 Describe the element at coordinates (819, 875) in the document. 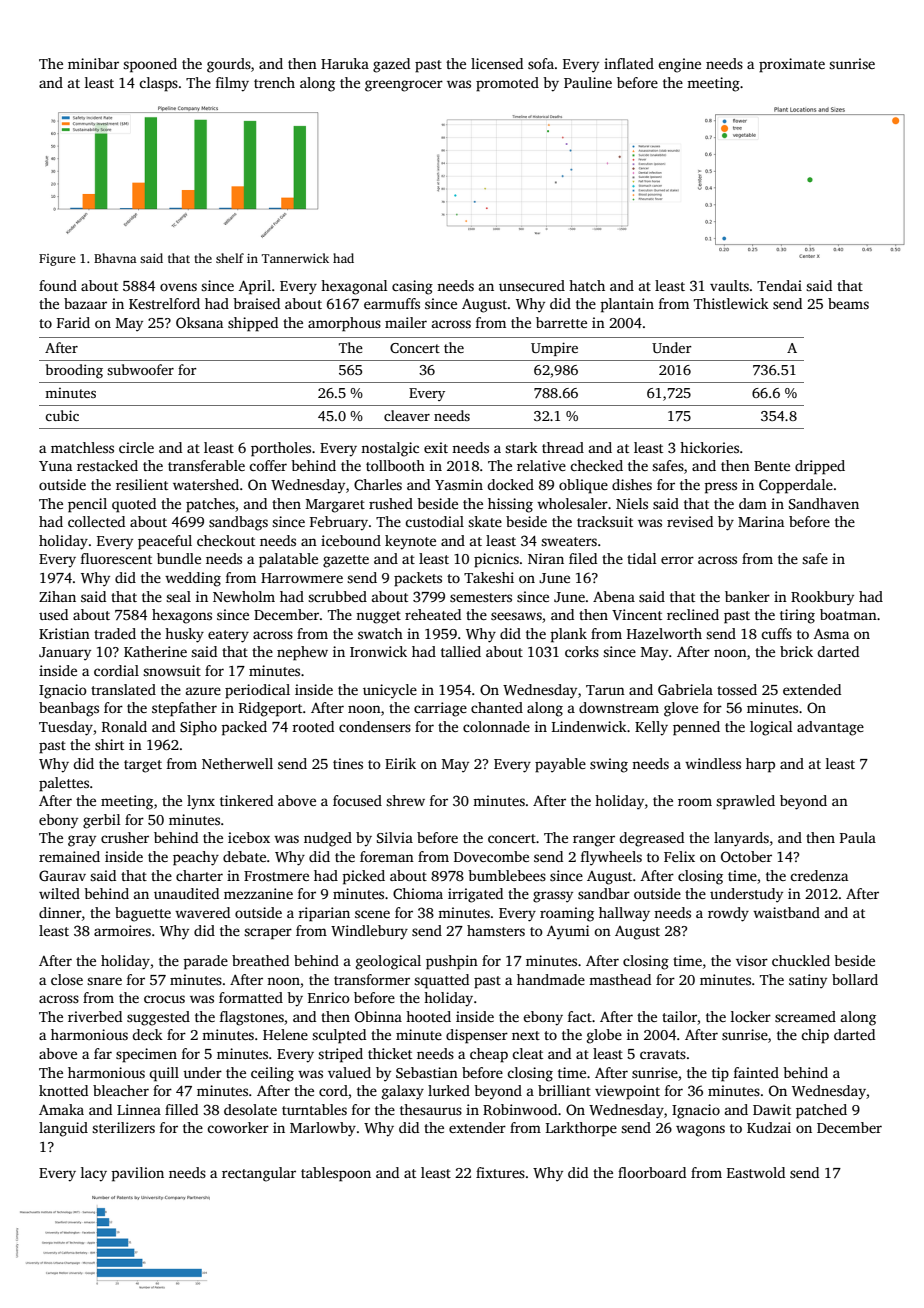

I see `credenza` at that location.
